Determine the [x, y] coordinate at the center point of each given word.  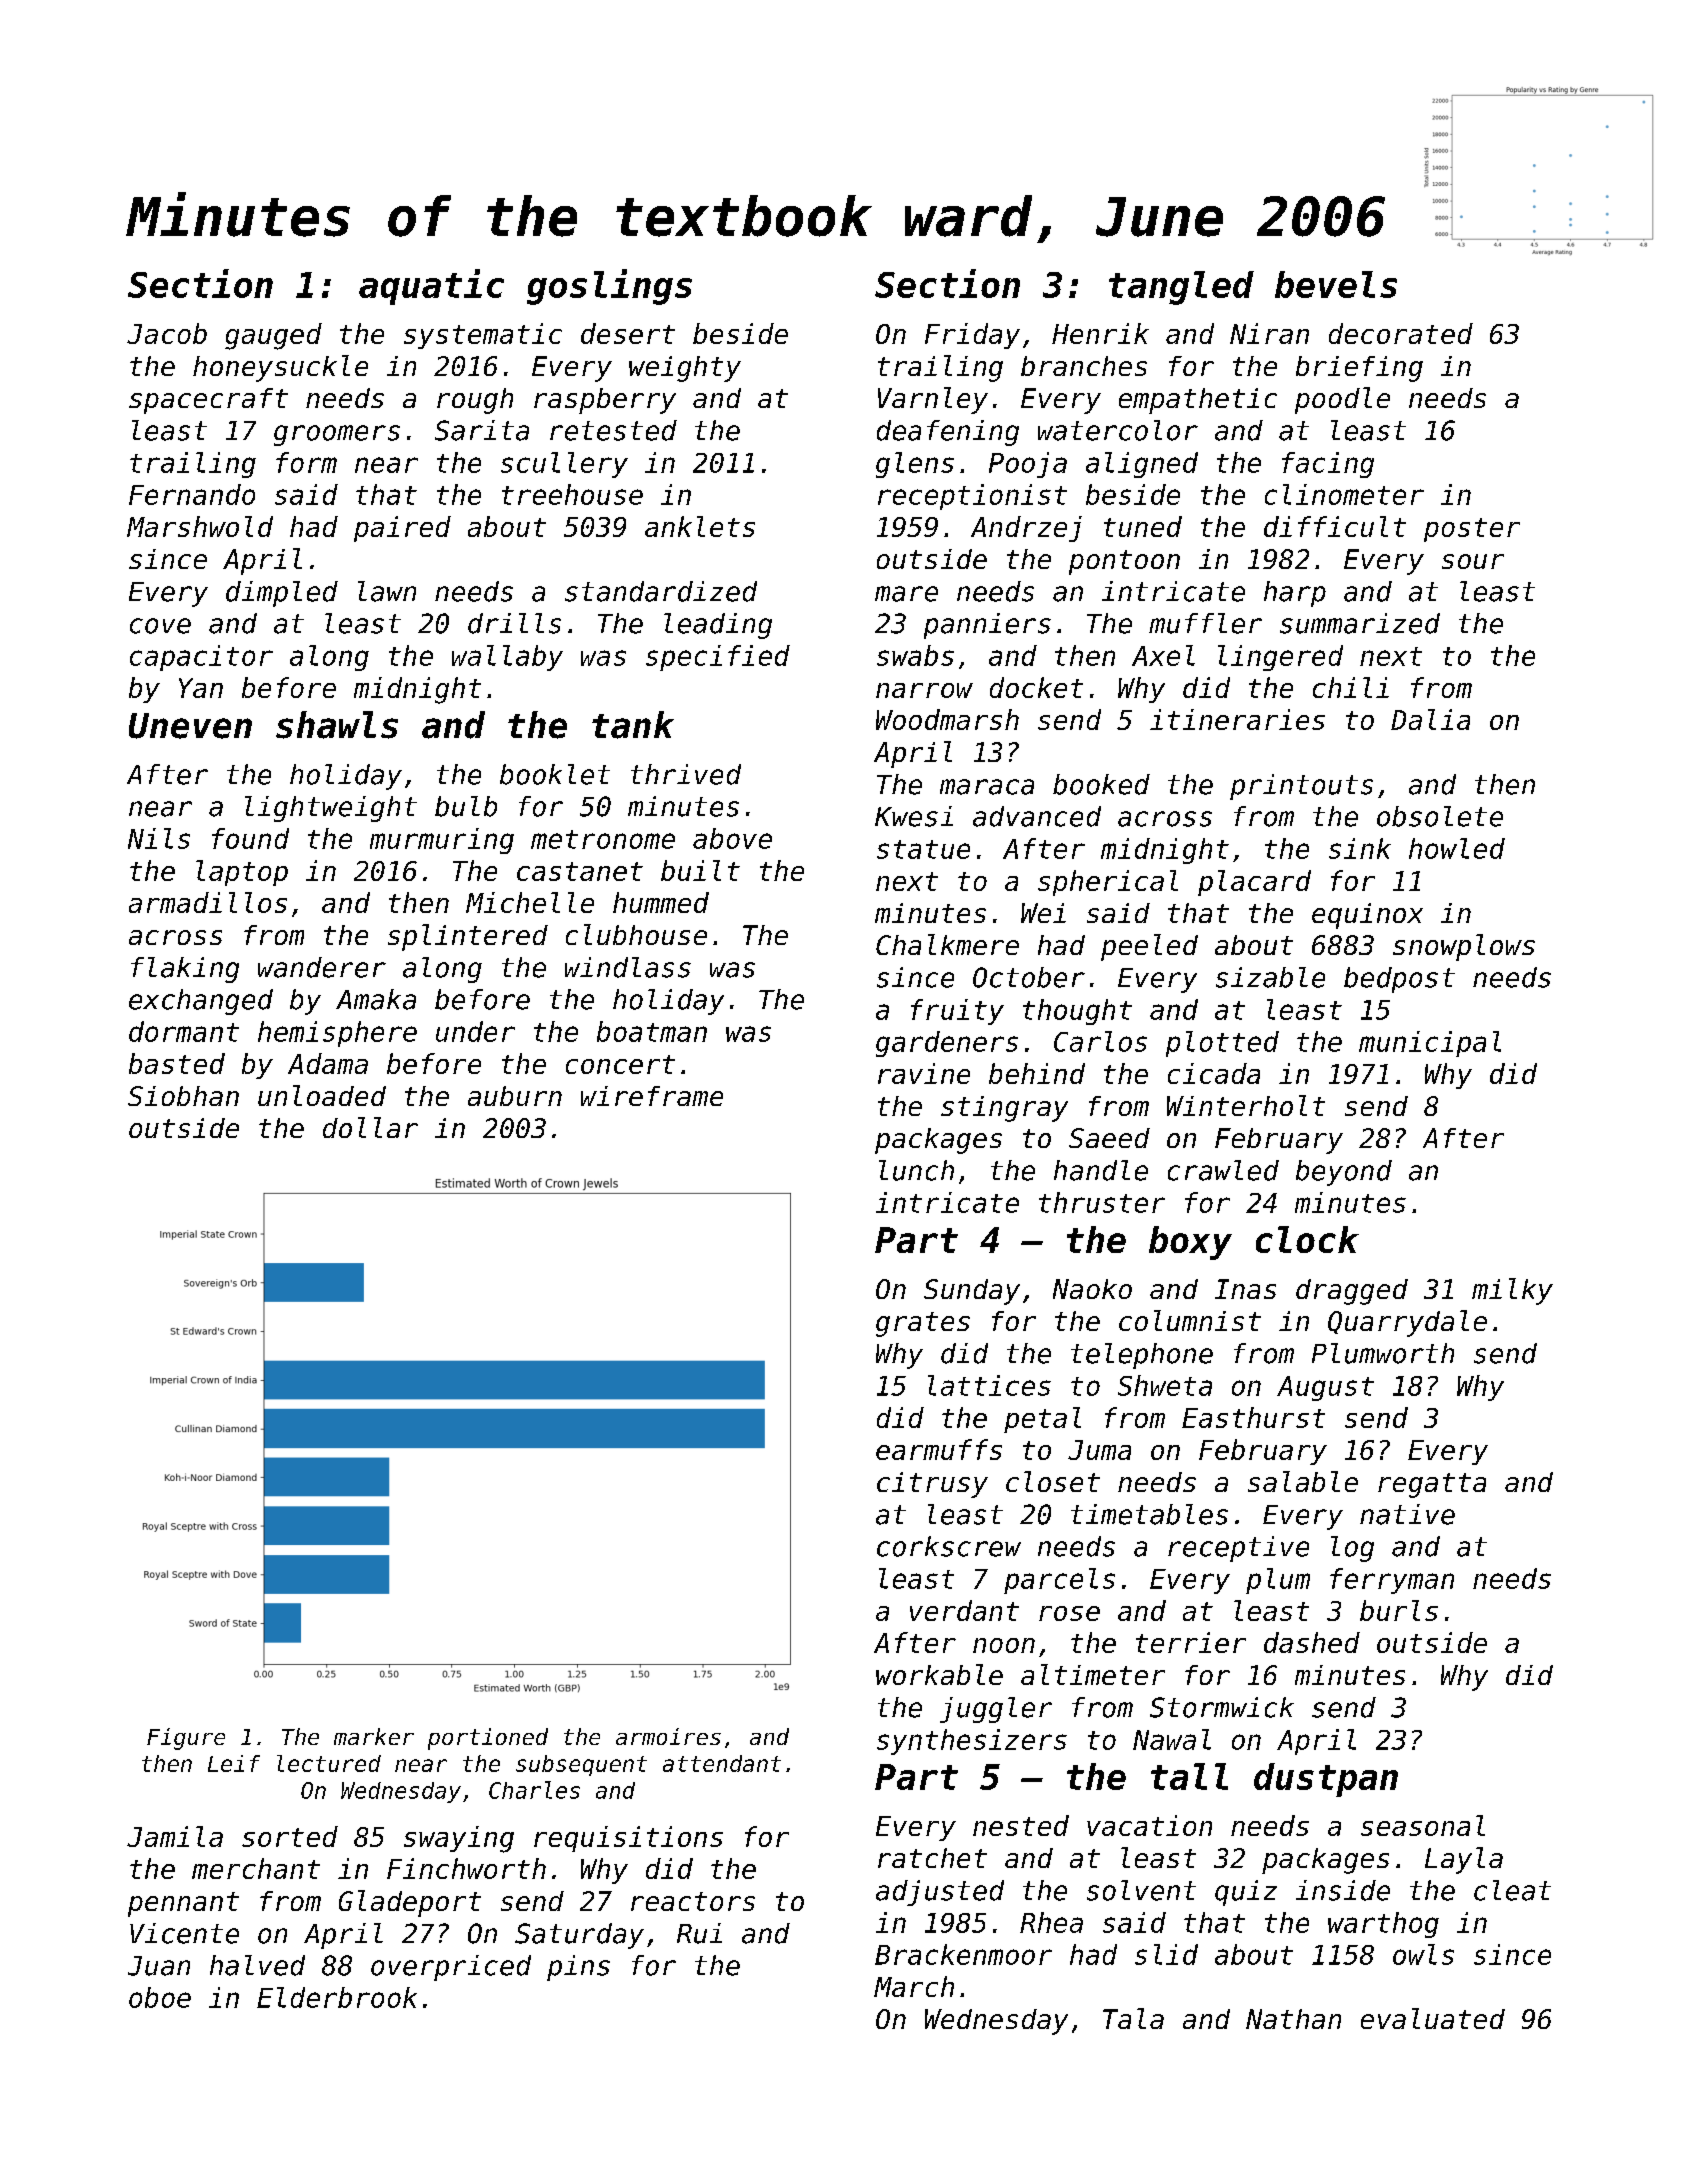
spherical [1108, 883]
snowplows [1464, 947]
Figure [186, 1739]
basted [177, 1063]
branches [1084, 366]
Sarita [482, 430]
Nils [159, 838]
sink [1360, 848]
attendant [722, 1763]
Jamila [175, 1836]
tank [633, 725]
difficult [1335, 526]
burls [1399, 1610]
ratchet [932, 1858]
